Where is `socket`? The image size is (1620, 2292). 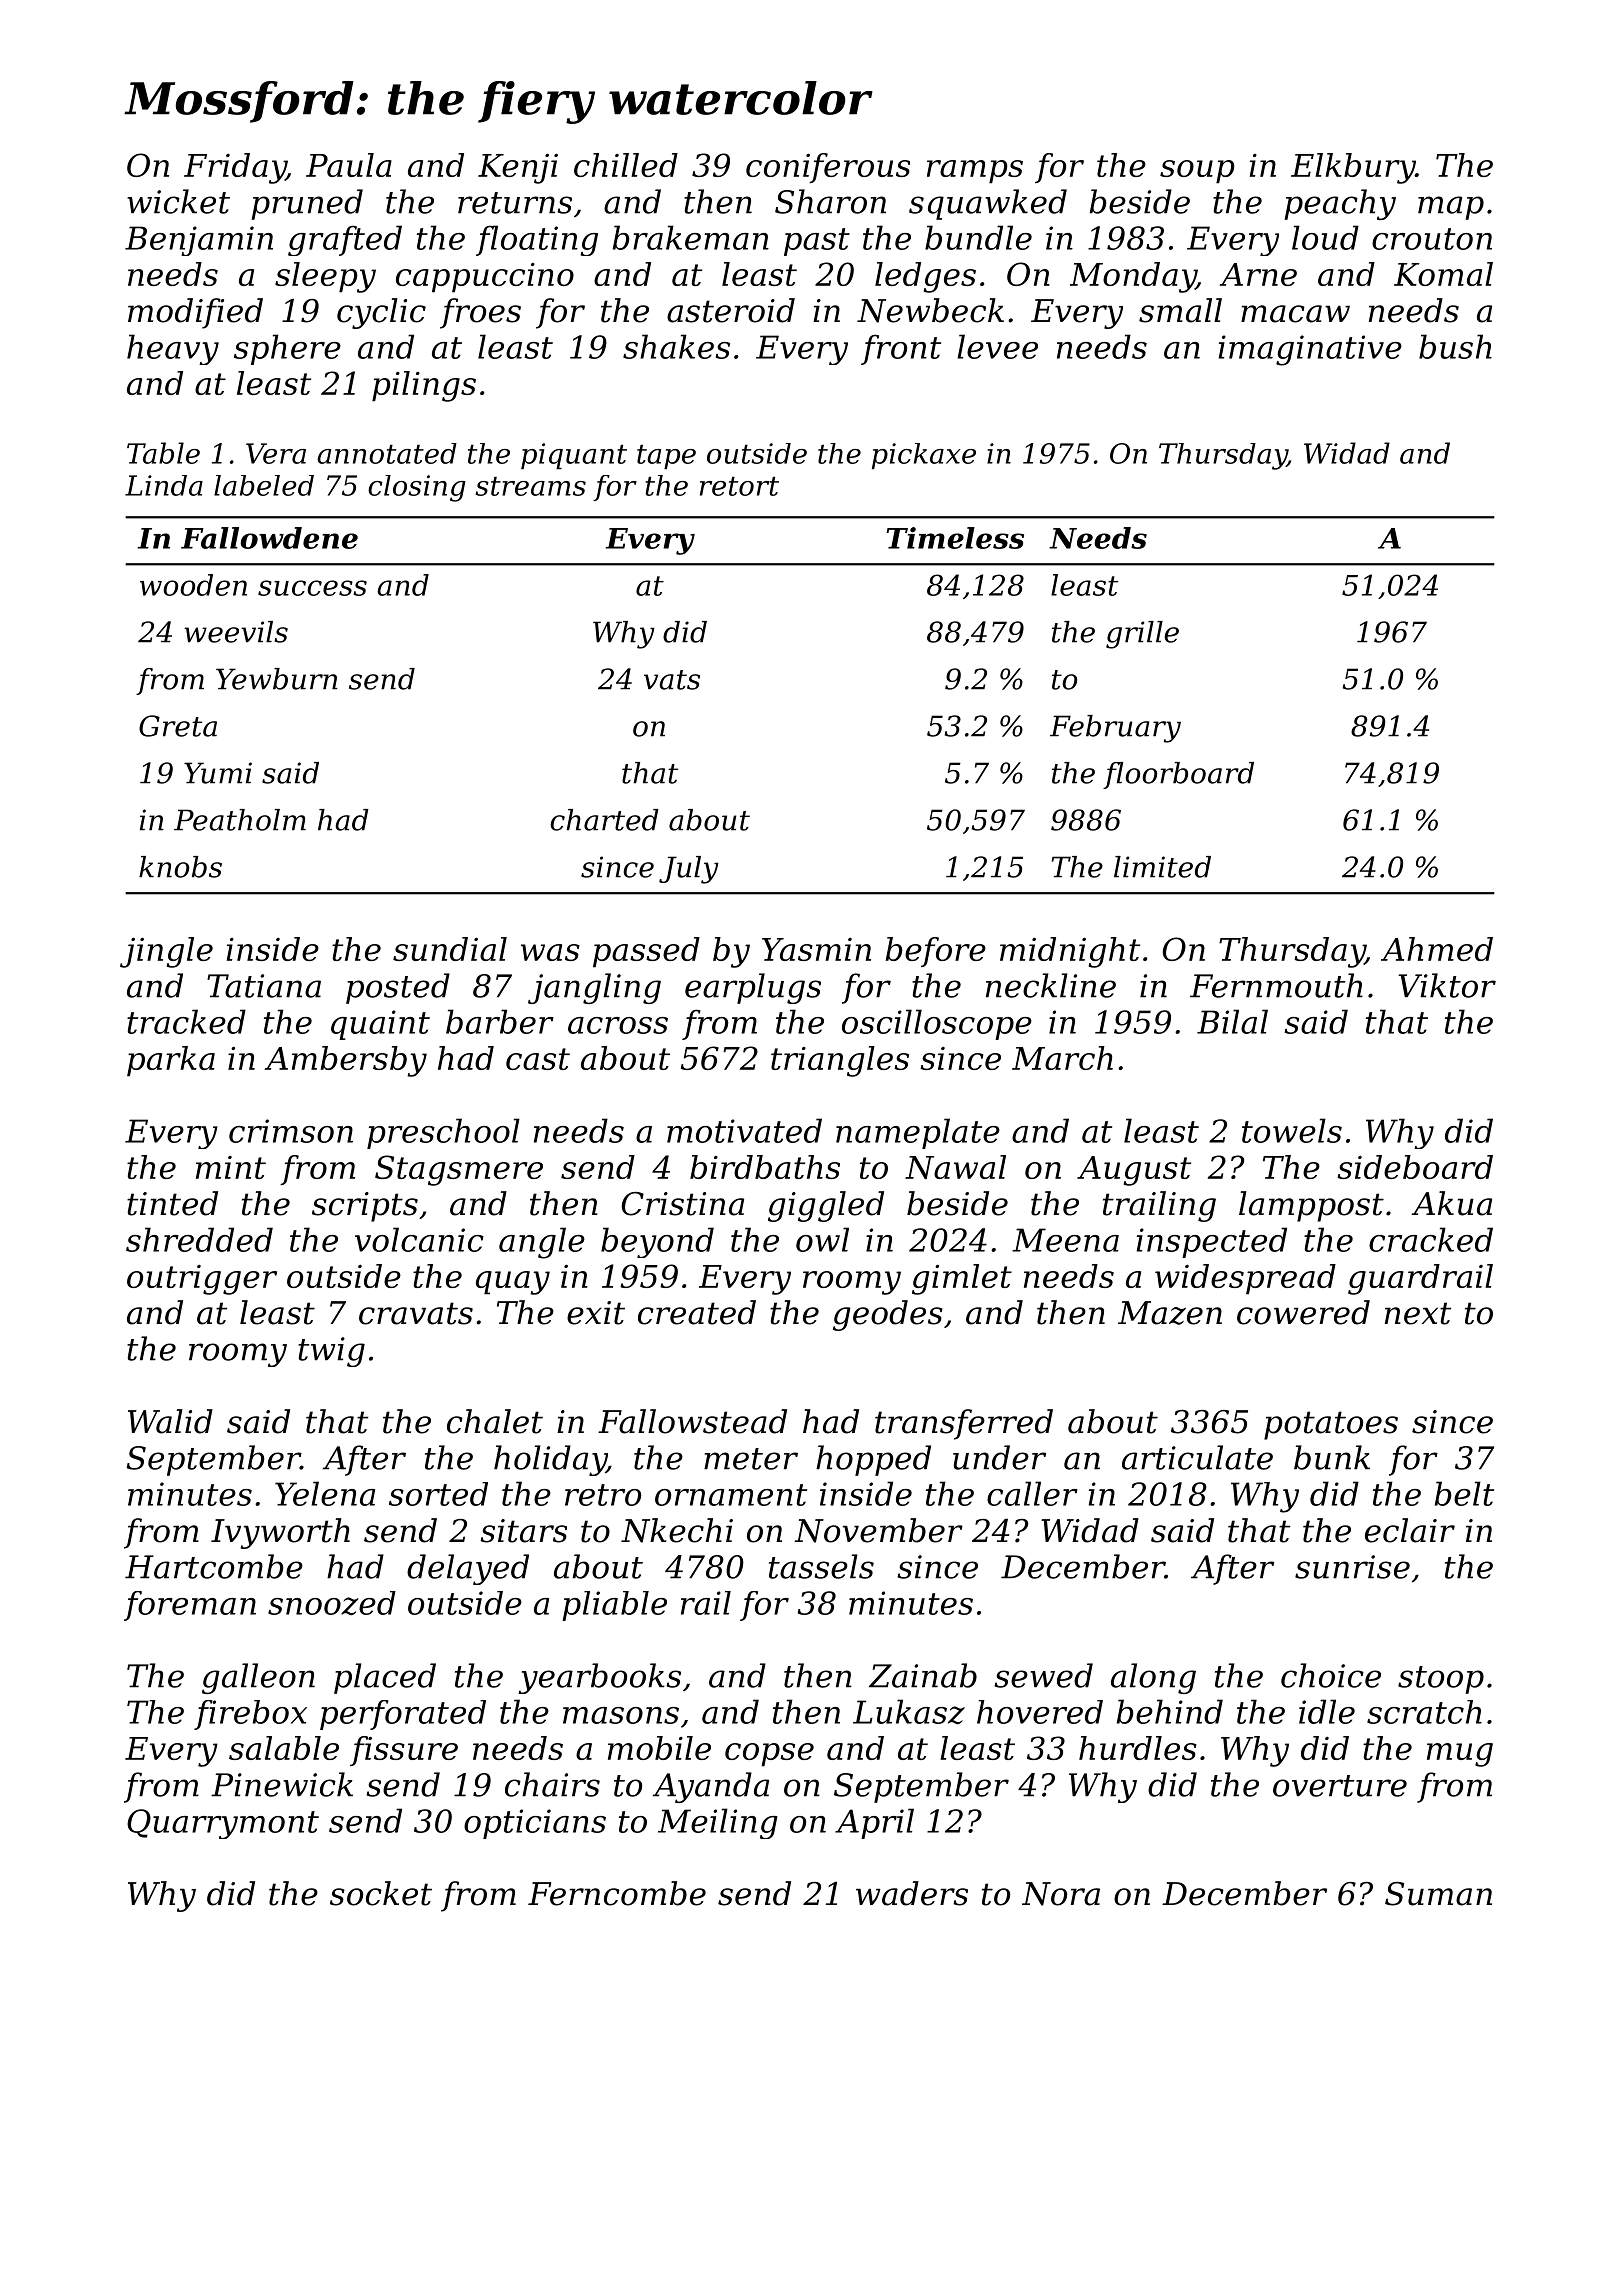
socket is located at coordinates (381, 1893).
